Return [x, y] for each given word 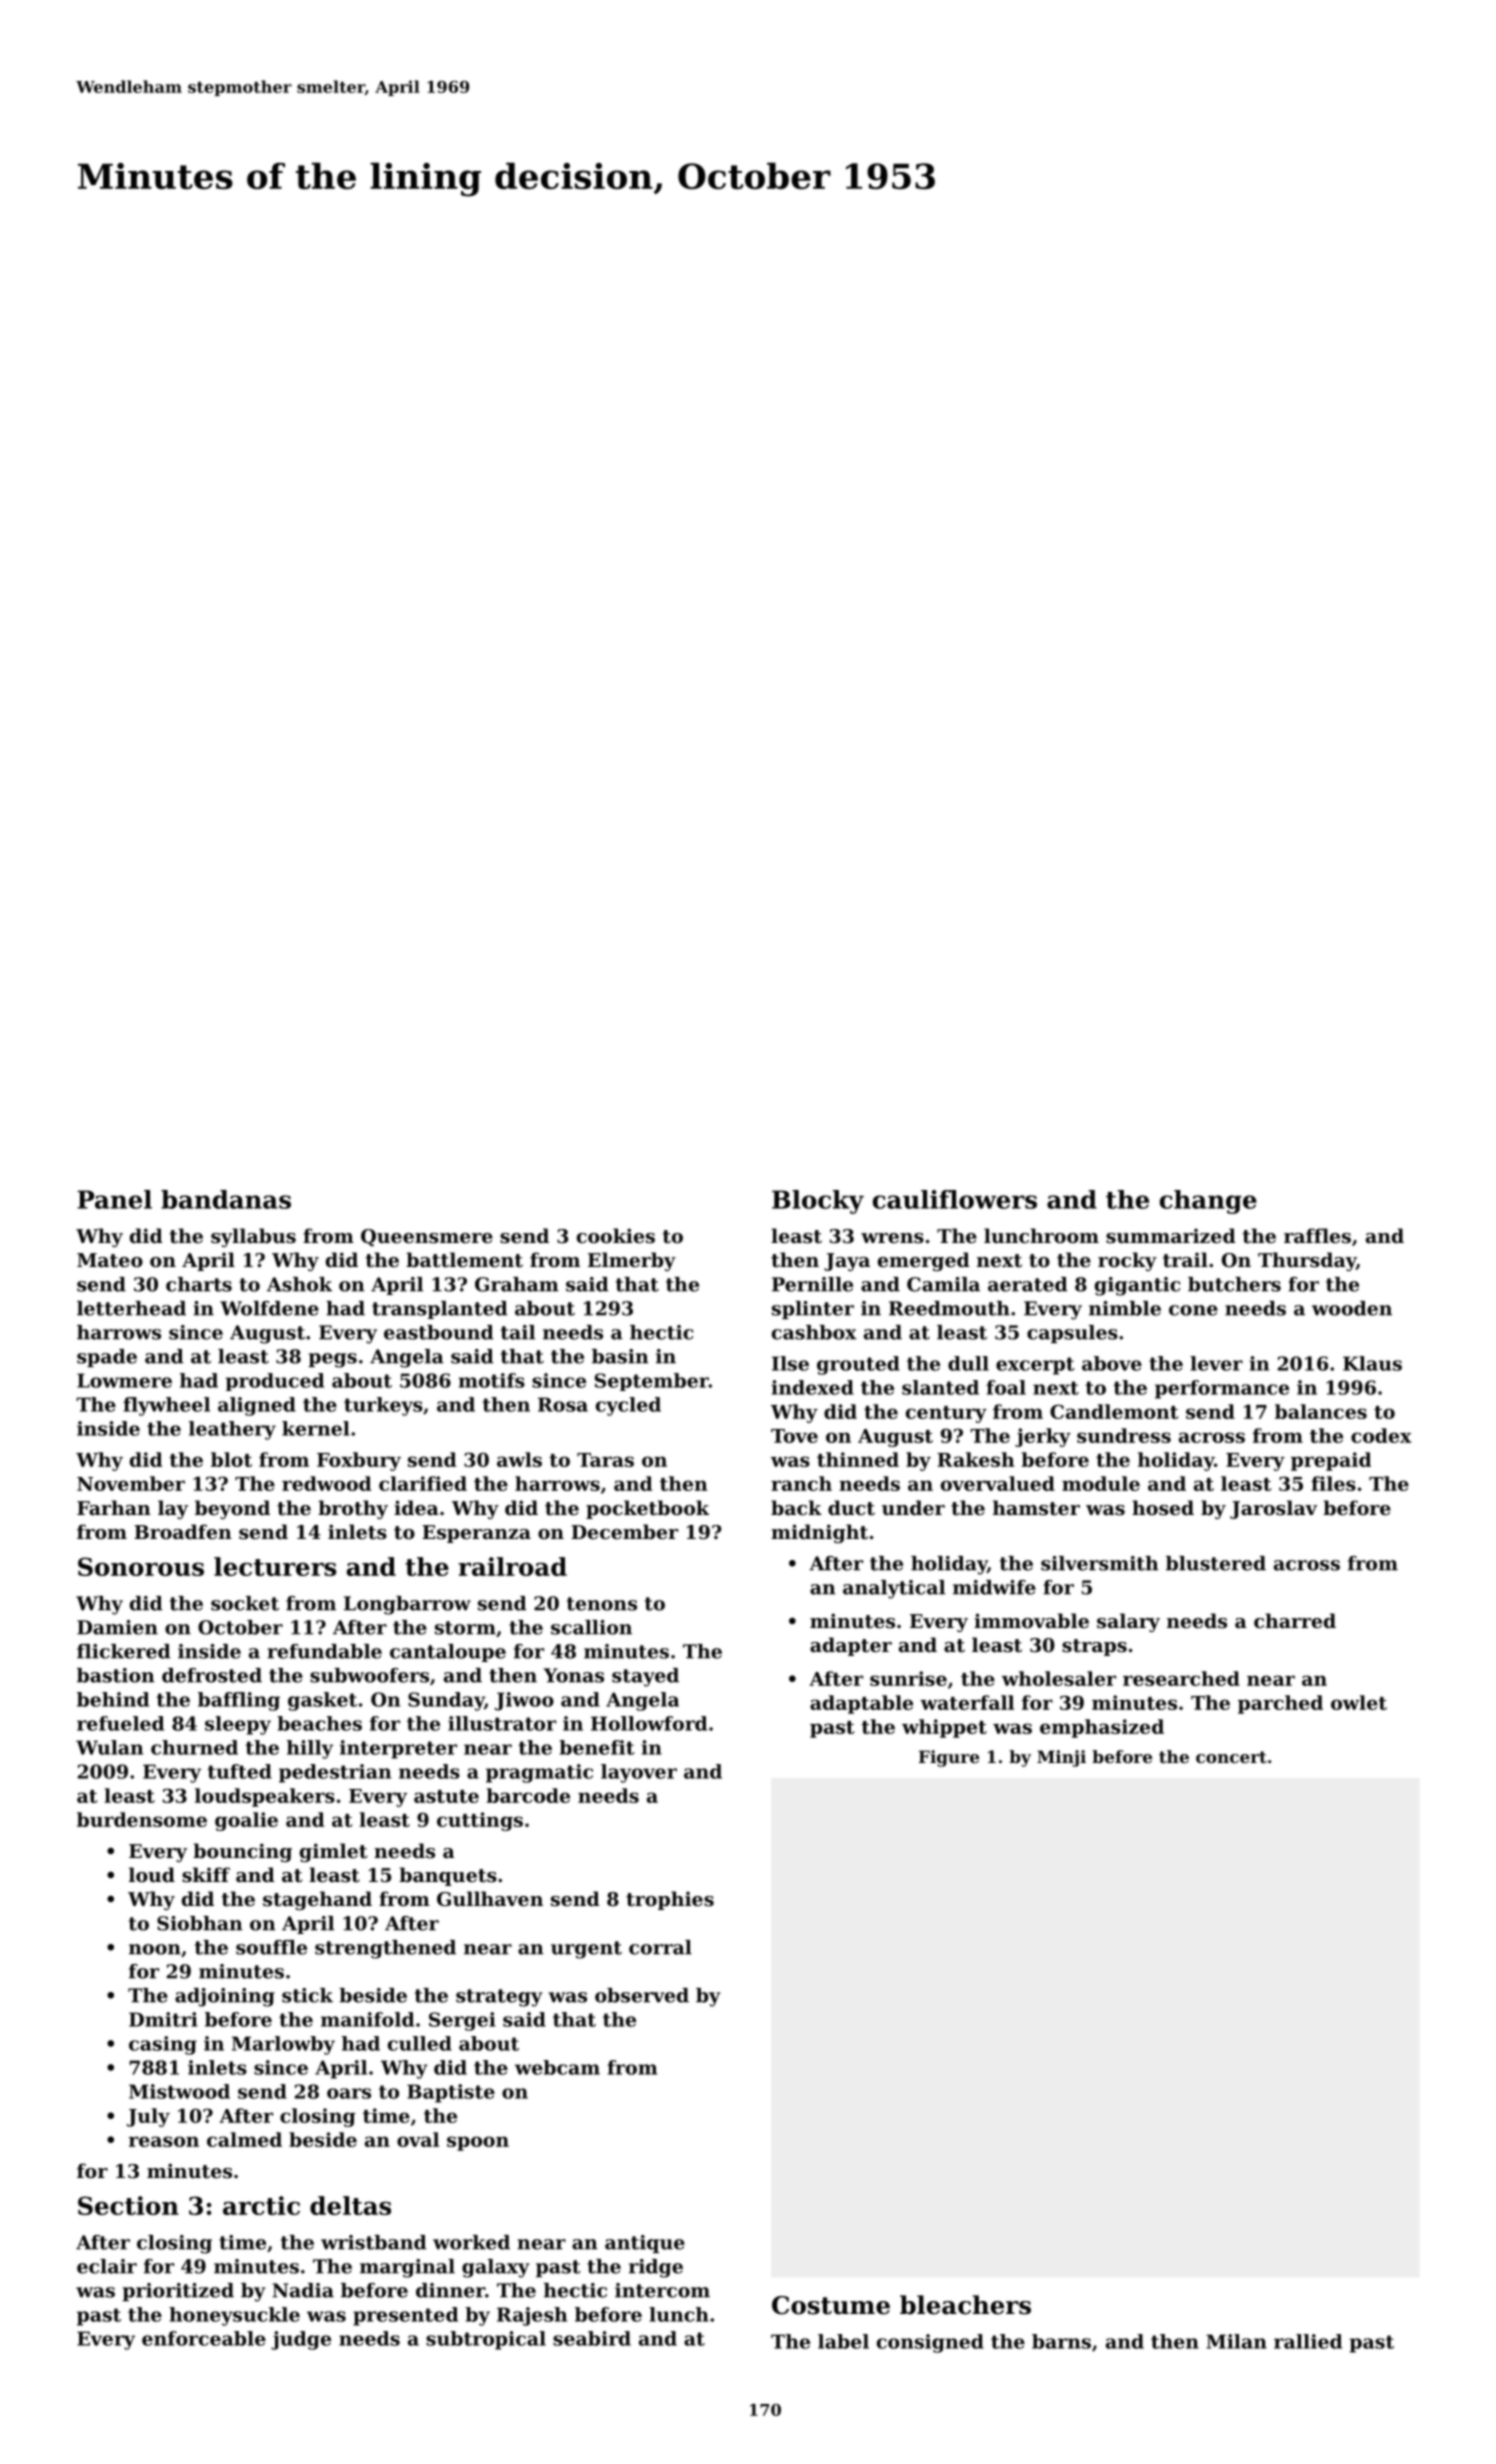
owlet [1359, 1702]
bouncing [242, 1852]
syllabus [253, 1237]
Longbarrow [407, 1605]
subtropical [486, 2340]
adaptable [861, 1704]
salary [1128, 1622]
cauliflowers [955, 1199]
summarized [1171, 1235]
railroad [512, 1566]
